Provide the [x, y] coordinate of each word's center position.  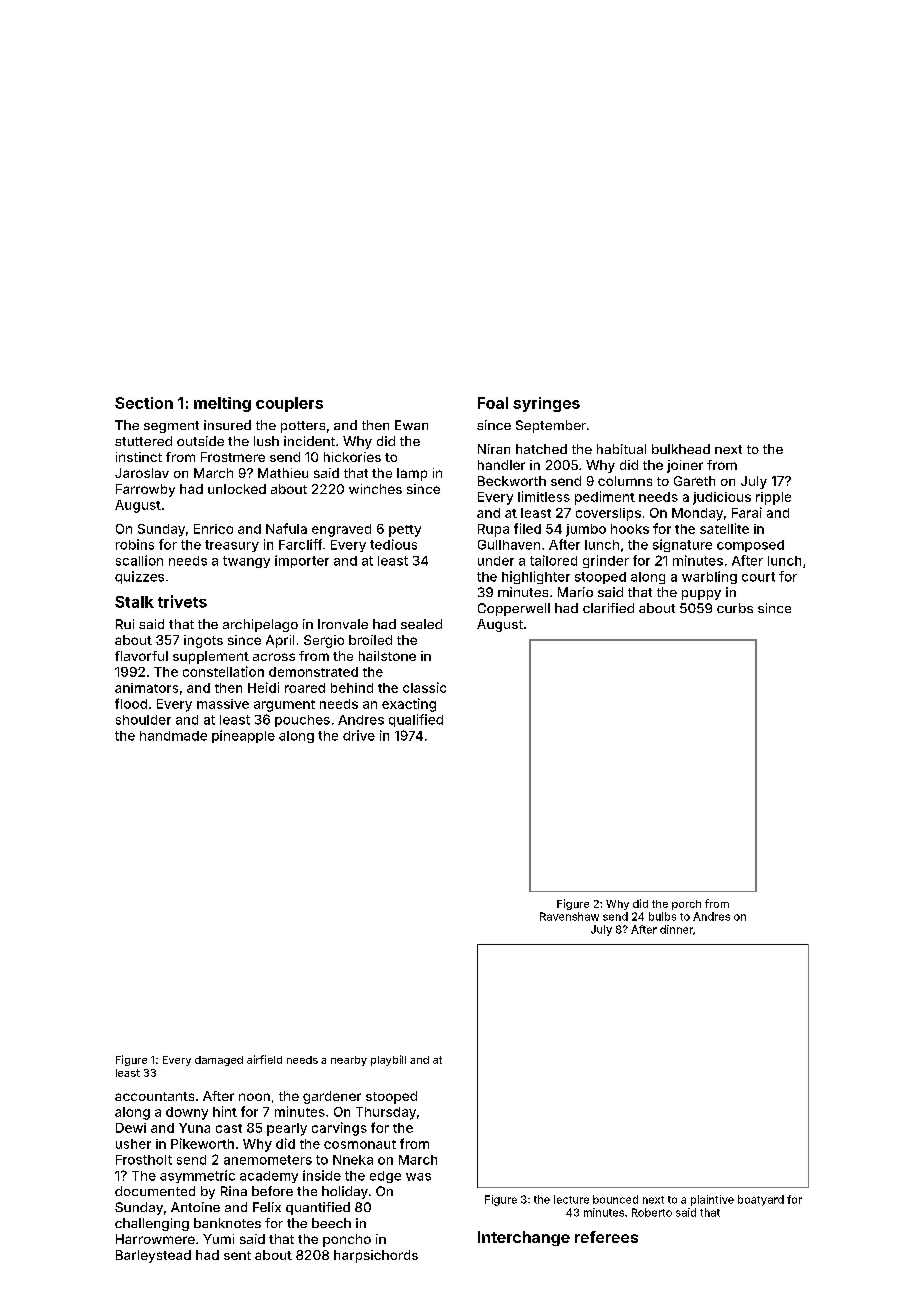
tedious [393, 544]
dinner [676, 929]
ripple [773, 498]
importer [302, 561]
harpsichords [376, 1256]
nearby [349, 1061]
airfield [264, 1059]
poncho [347, 1240]
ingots [203, 641]
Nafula [286, 528]
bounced [615, 1199]
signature [682, 545]
